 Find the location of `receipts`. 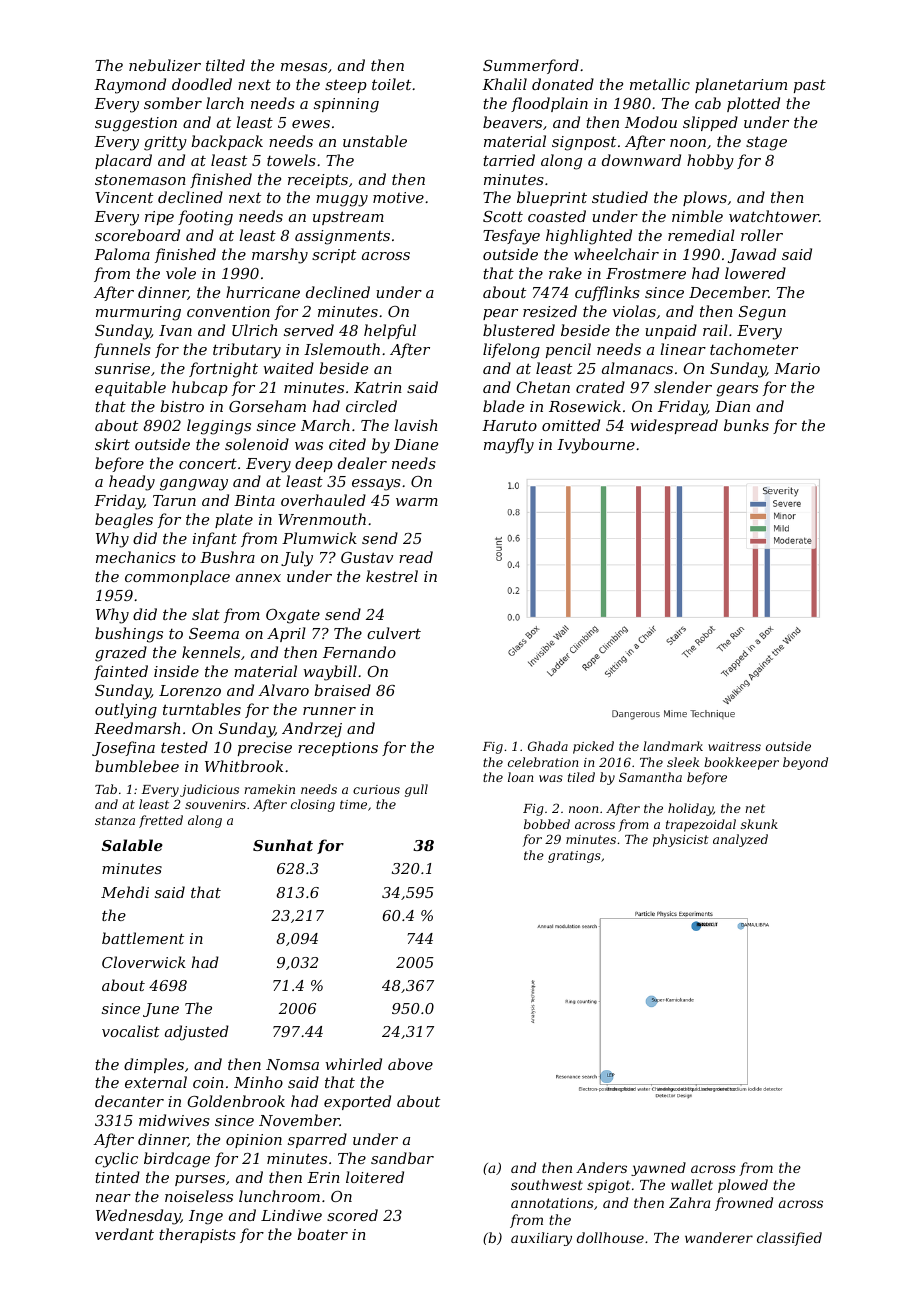

receipts is located at coordinates (318, 181).
